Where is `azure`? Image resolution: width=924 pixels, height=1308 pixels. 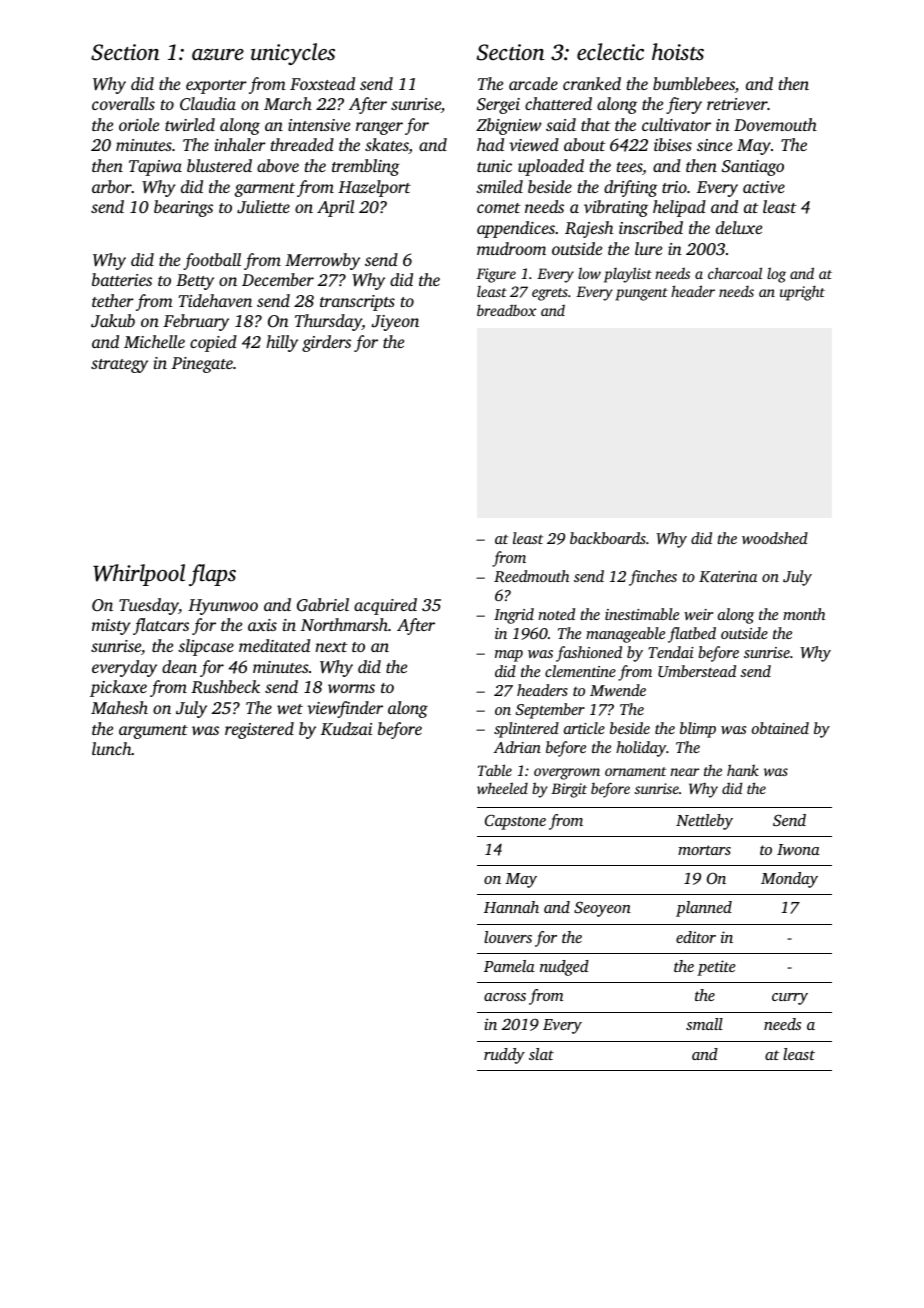 azure is located at coordinates (218, 54).
